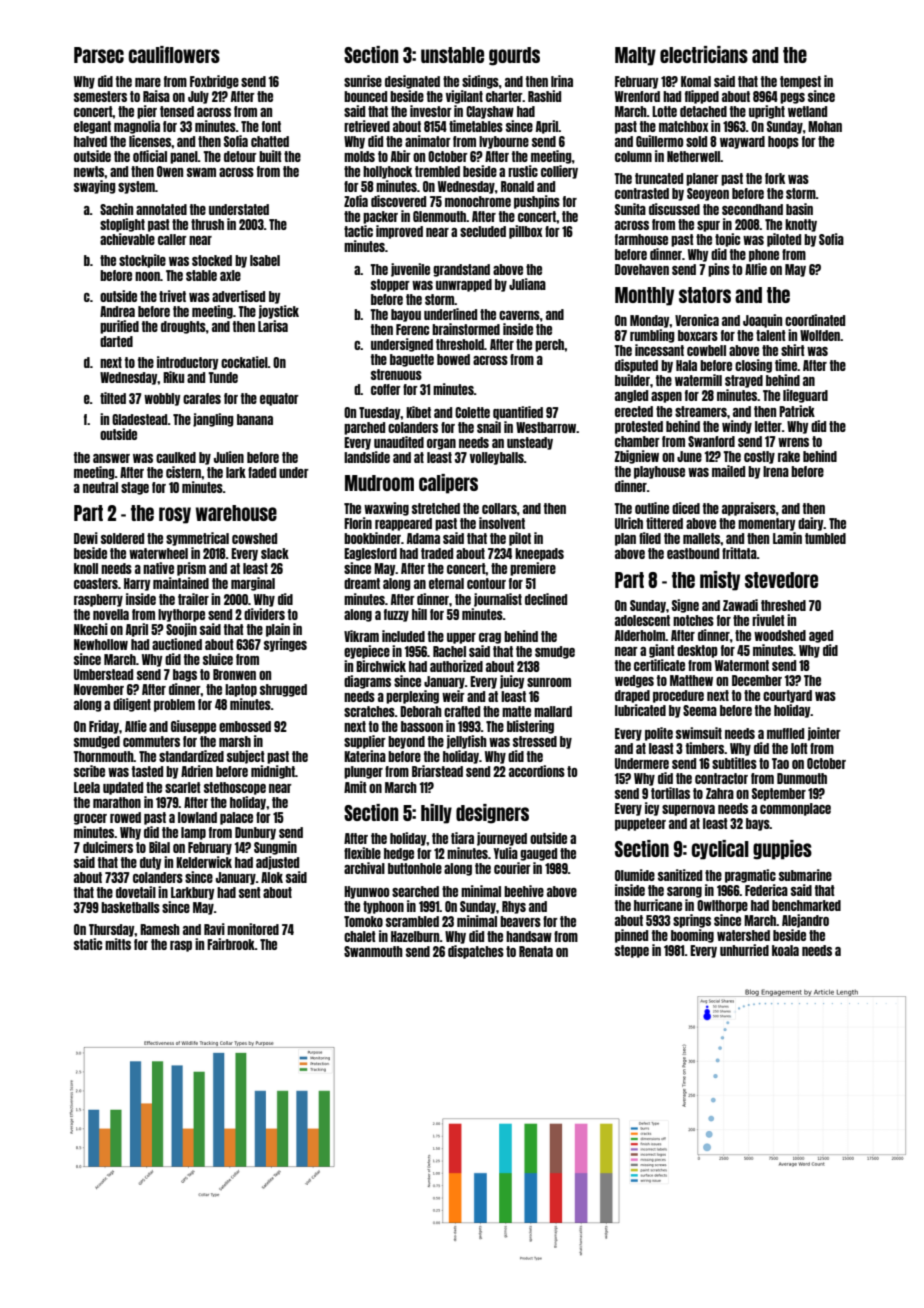  Describe the element at coordinates (742, 142) in the page. I see `wayward` at that location.
